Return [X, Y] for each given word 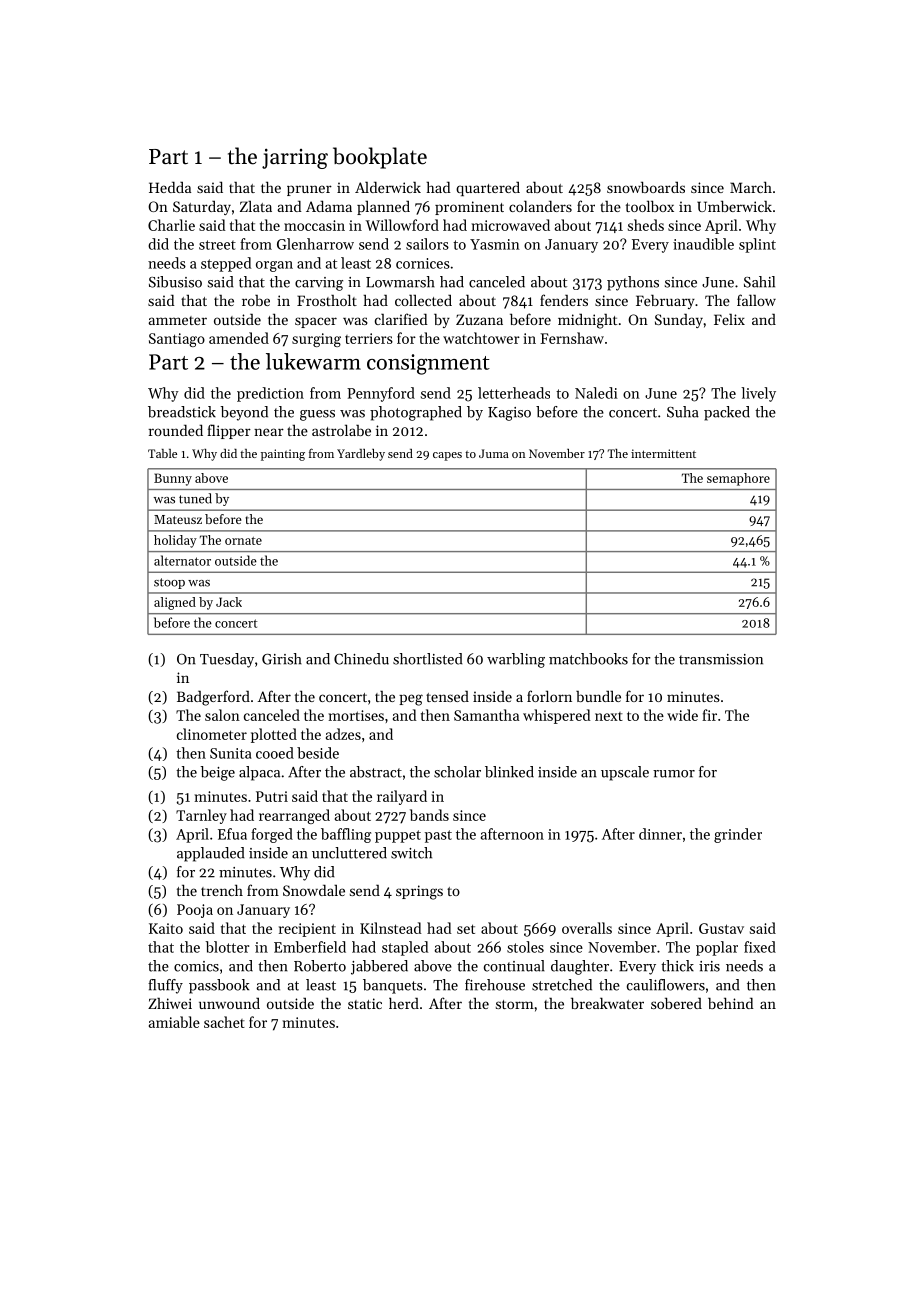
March [751, 187]
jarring [295, 159]
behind [731, 1003]
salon [222, 715]
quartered [488, 189]
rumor [674, 774]
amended [239, 338]
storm [515, 1004]
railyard [402, 797]
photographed [416, 413]
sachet [224, 1022]
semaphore [738, 479]
